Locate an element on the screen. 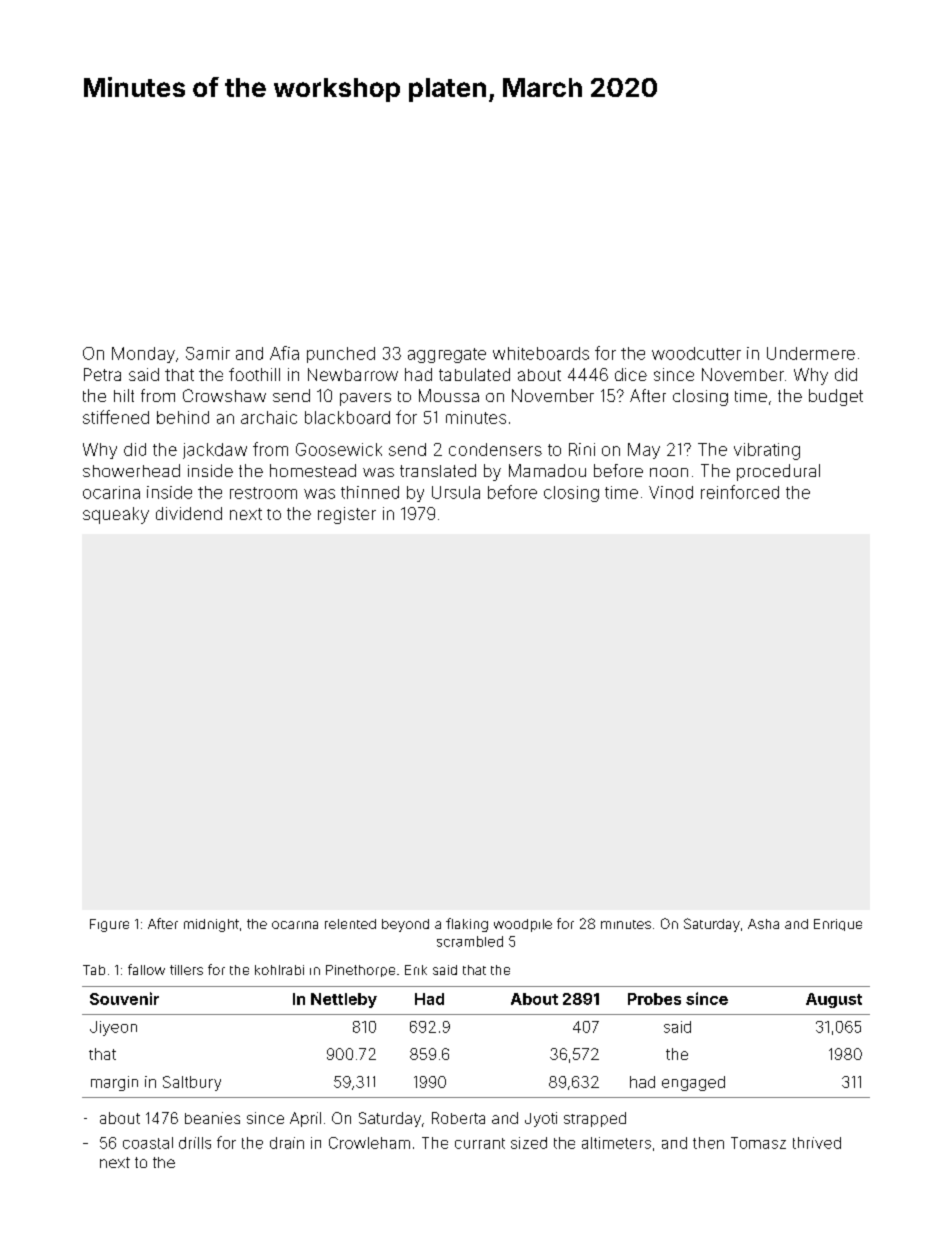 Image resolution: width=952 pixels, height=1233 pixels. Vinod is located at coordinates (671, 492).
